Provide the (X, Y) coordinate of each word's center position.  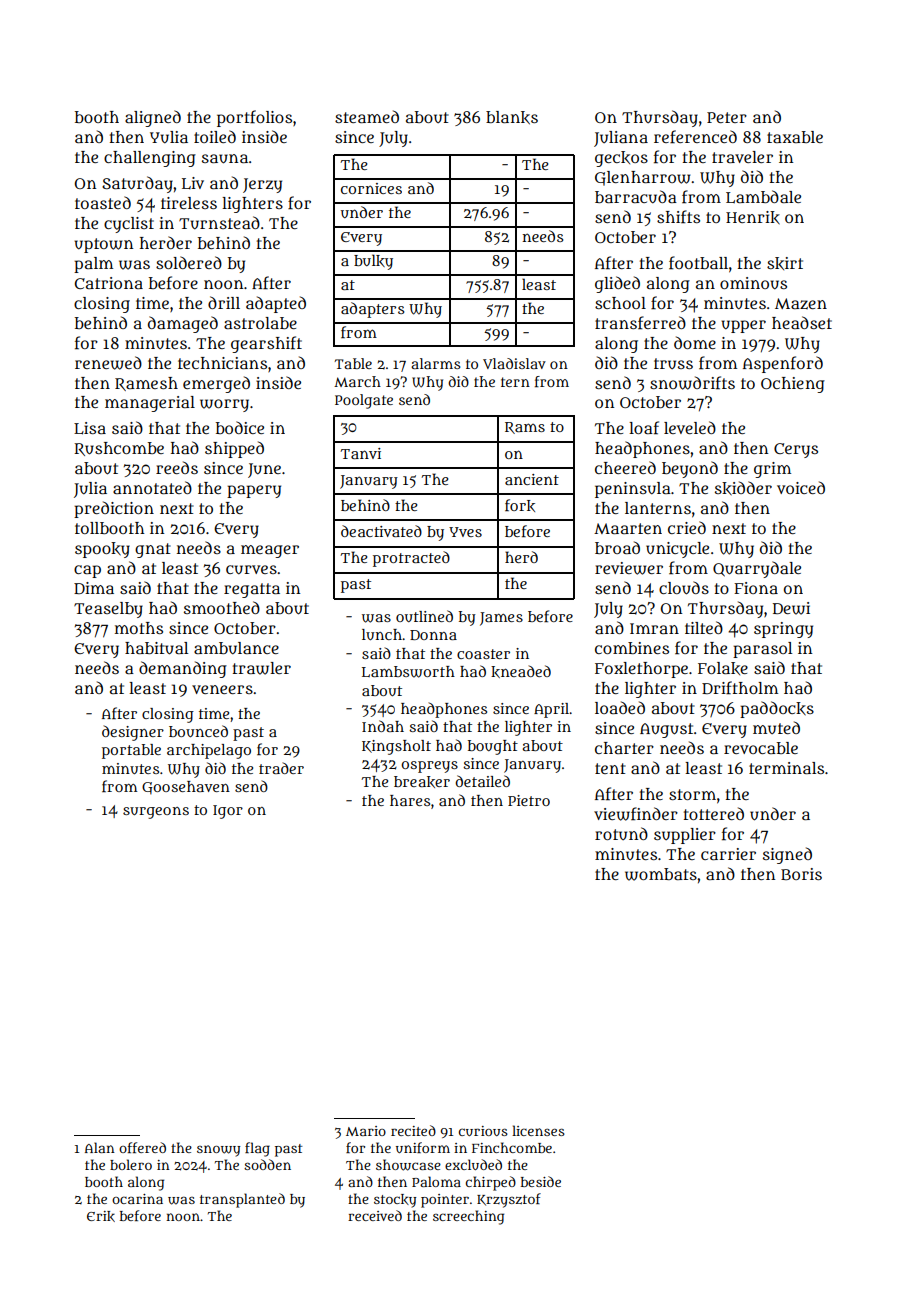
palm (93, 265)
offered (142, 1147)
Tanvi (360, 453)
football (698, 263)
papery (254, 491)
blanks (512, 118)
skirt (785, 263)
